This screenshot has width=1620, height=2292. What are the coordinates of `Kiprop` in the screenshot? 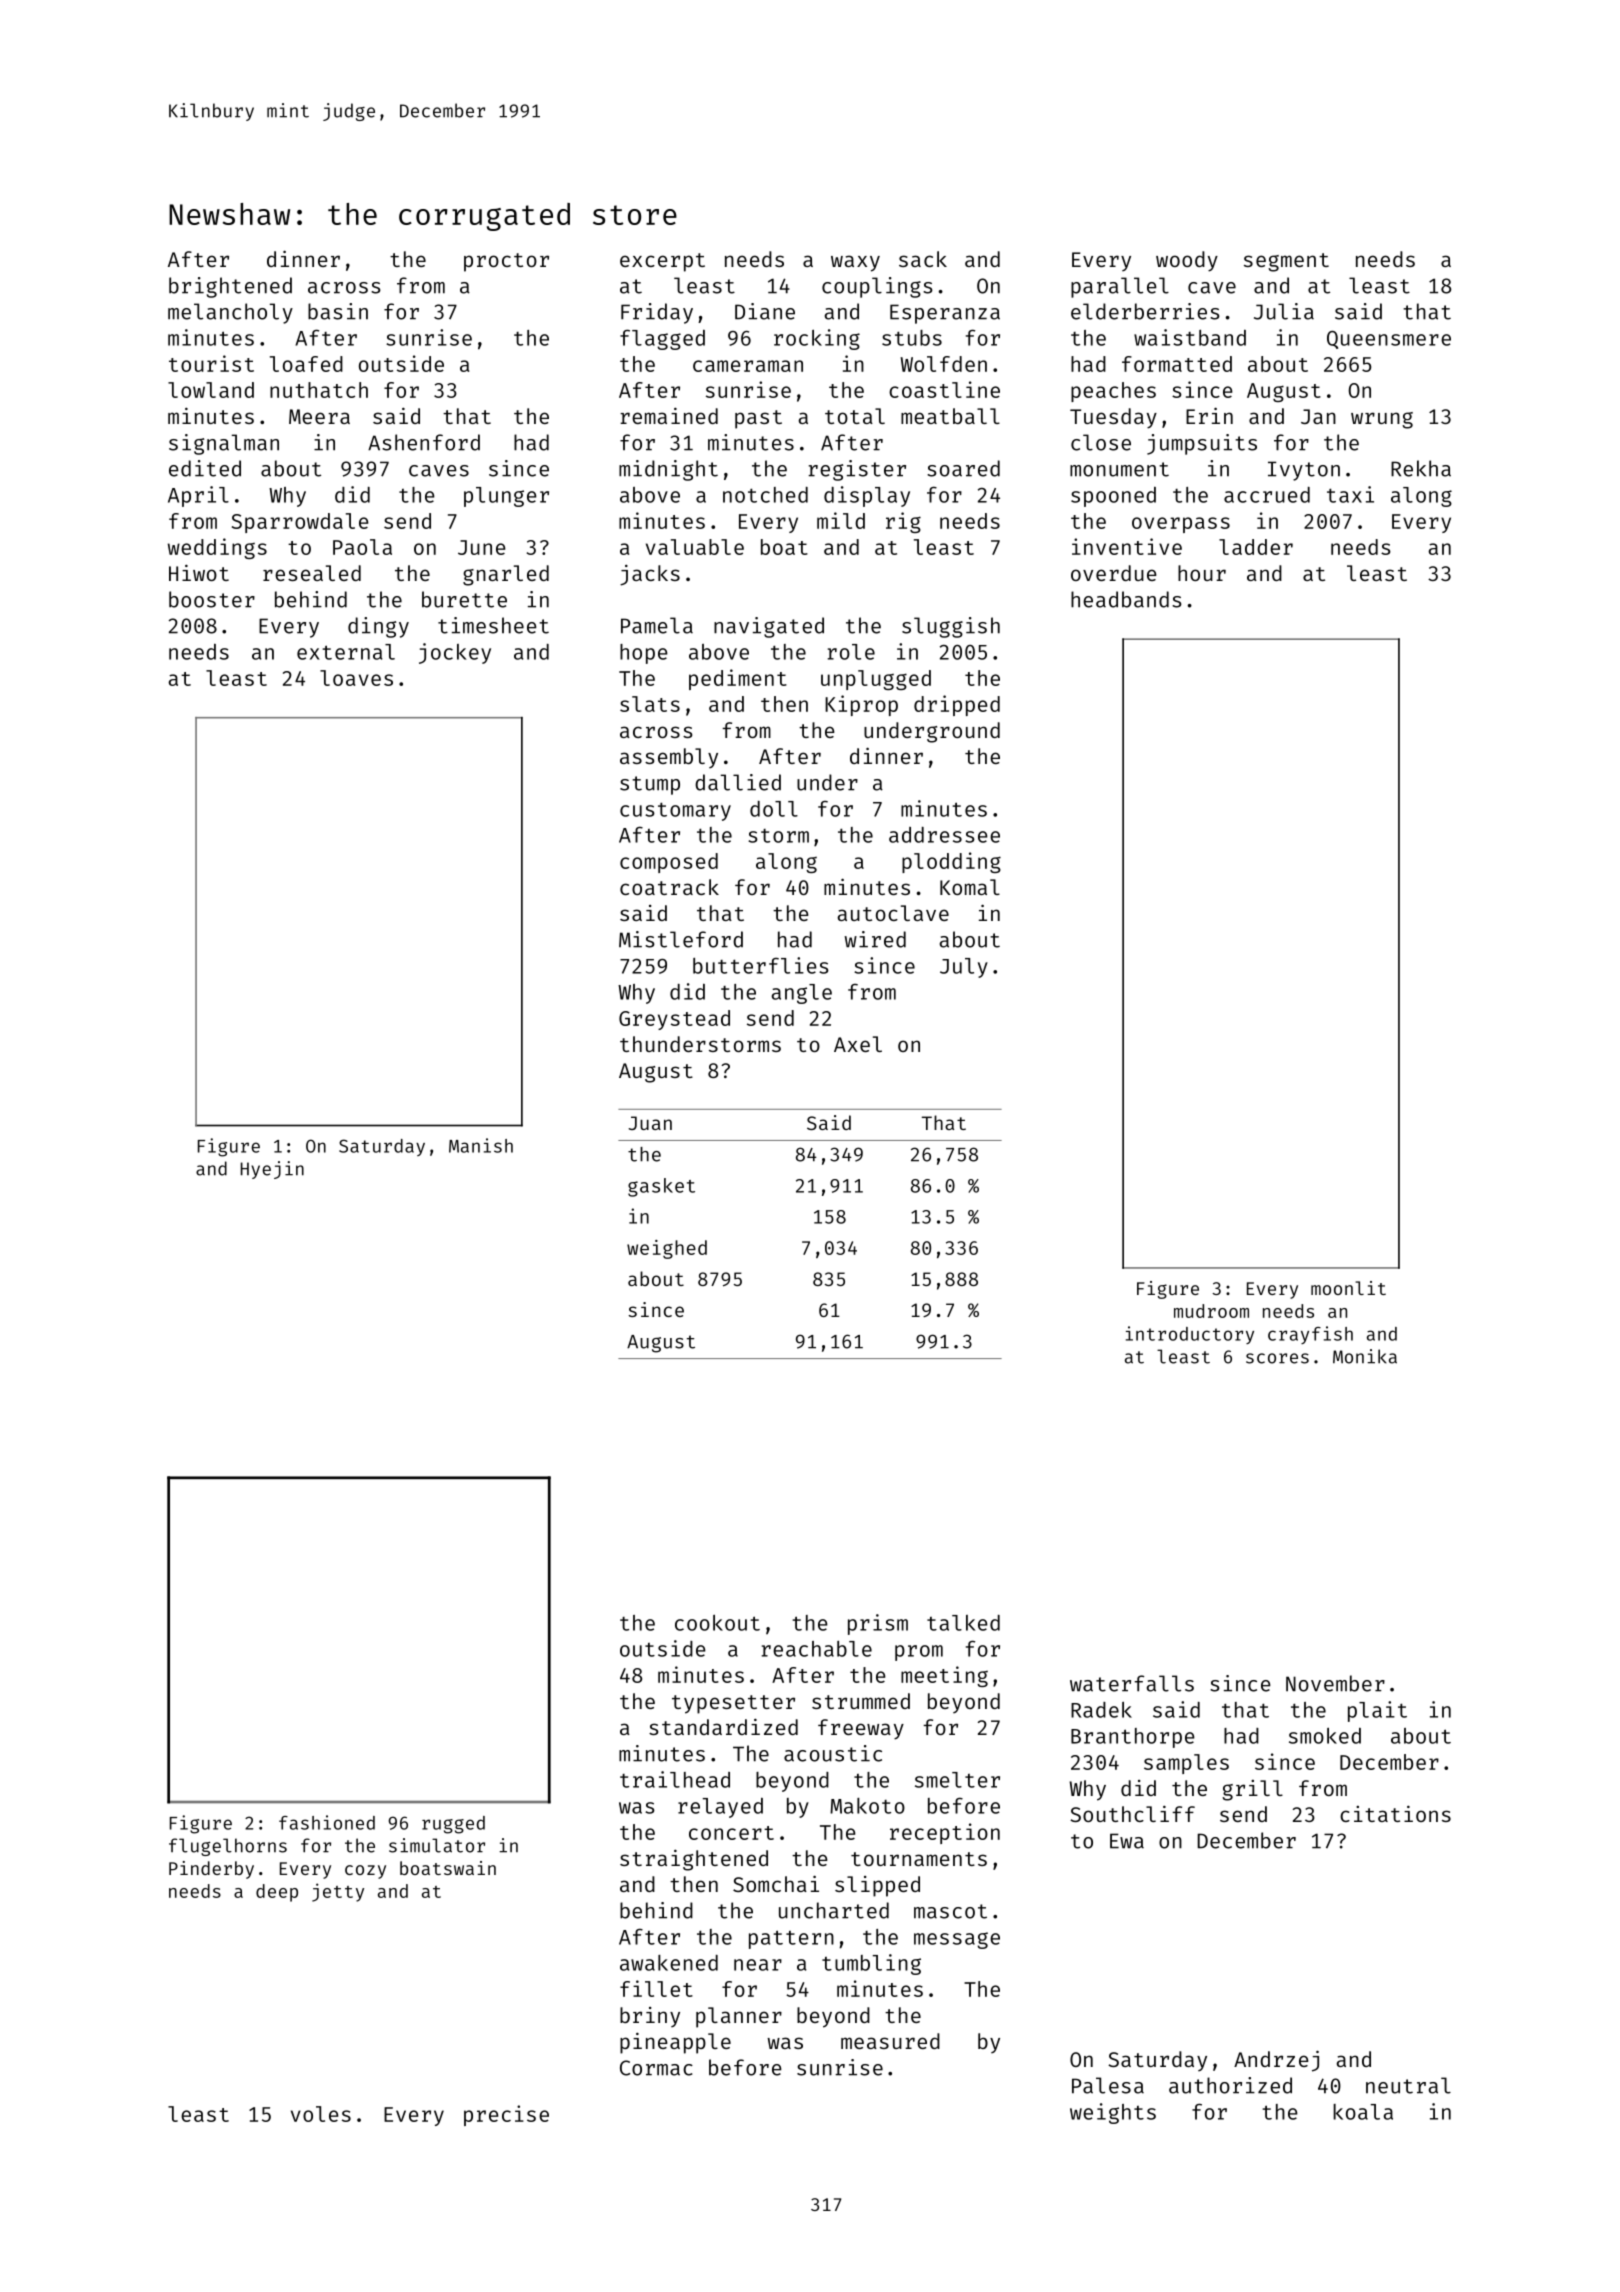 It's located at (861, 705).
